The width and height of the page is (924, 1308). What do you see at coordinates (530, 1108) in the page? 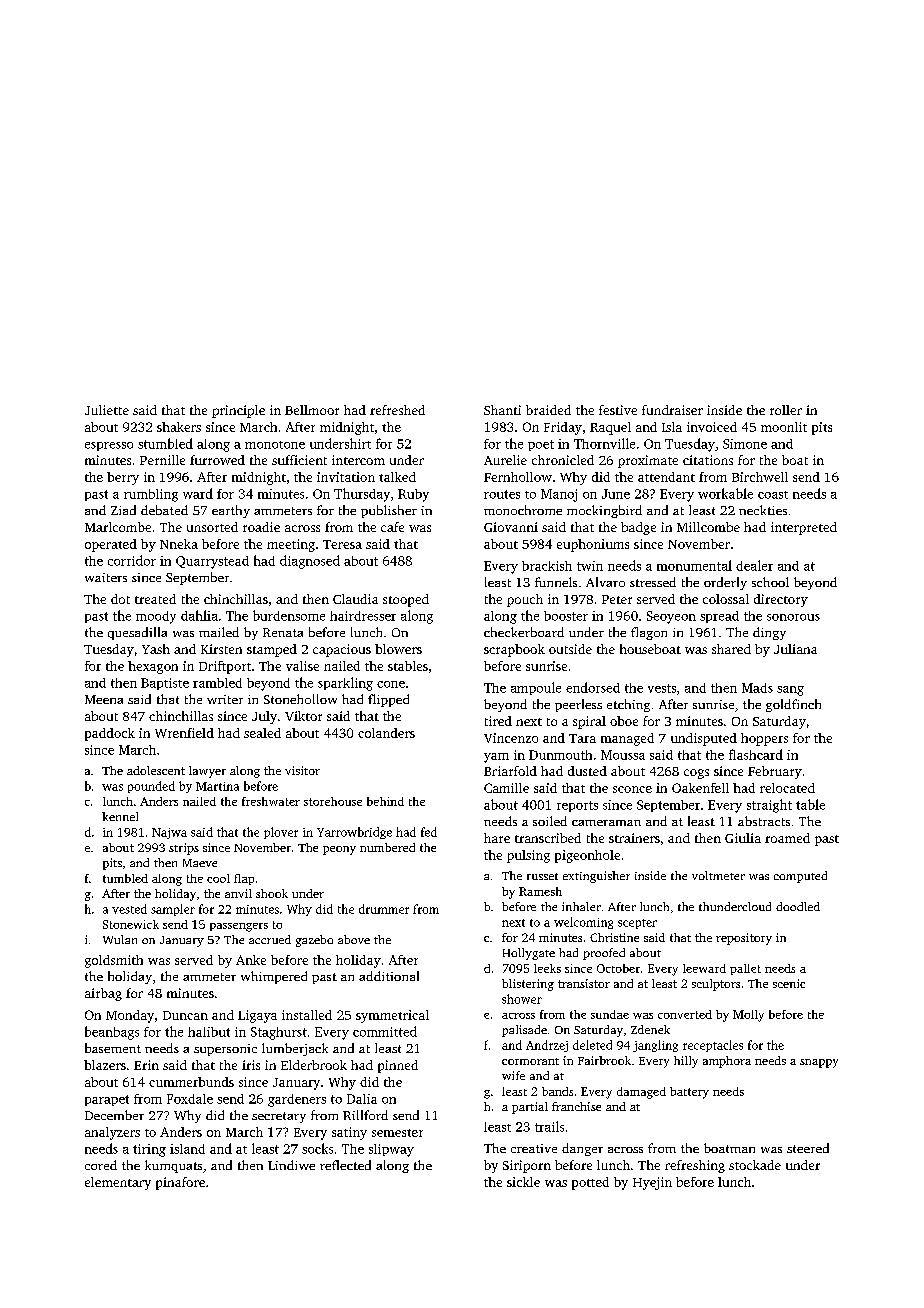
I see `partial` at bounding box center [530, 1108].
